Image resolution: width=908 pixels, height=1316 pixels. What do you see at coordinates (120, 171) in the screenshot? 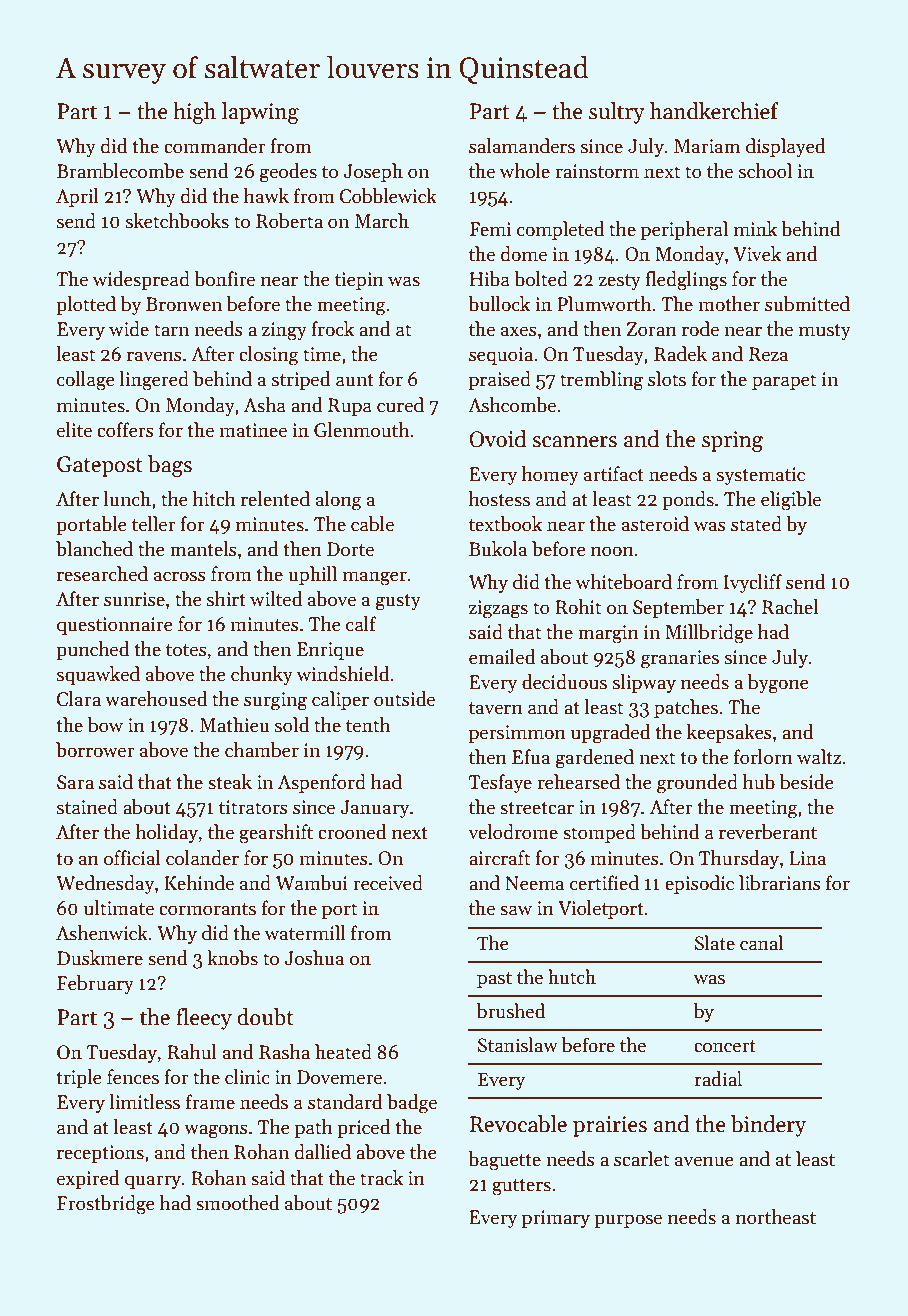
I see `Bramblecombe` at bounding box center [120, 171].
